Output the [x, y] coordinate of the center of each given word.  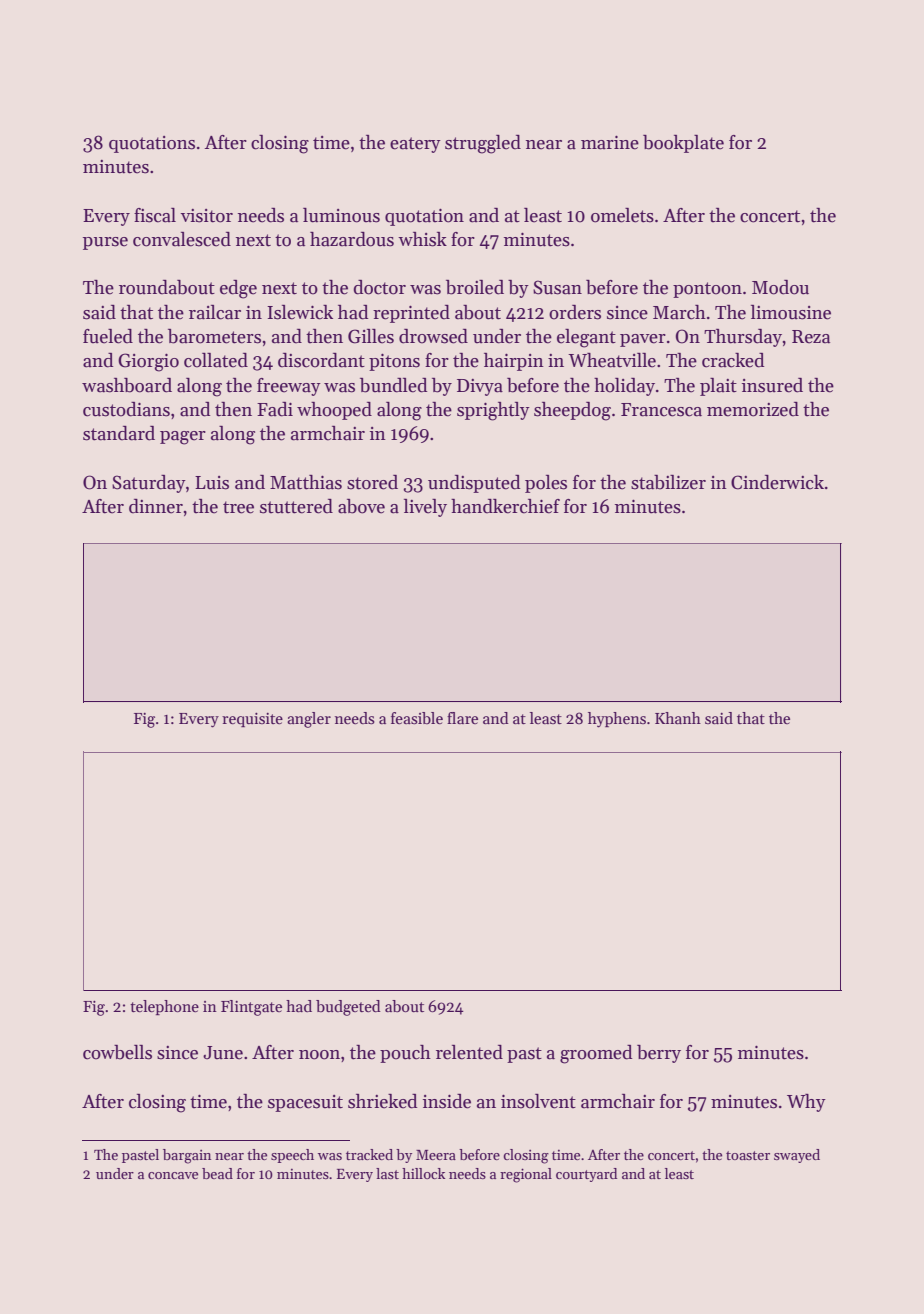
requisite [252, 720]
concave [173, 1175]
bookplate [683, 144]
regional [526, 1175]
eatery [415, 145]
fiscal [155, 215]
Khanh [678, 718]
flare [462, 718]
